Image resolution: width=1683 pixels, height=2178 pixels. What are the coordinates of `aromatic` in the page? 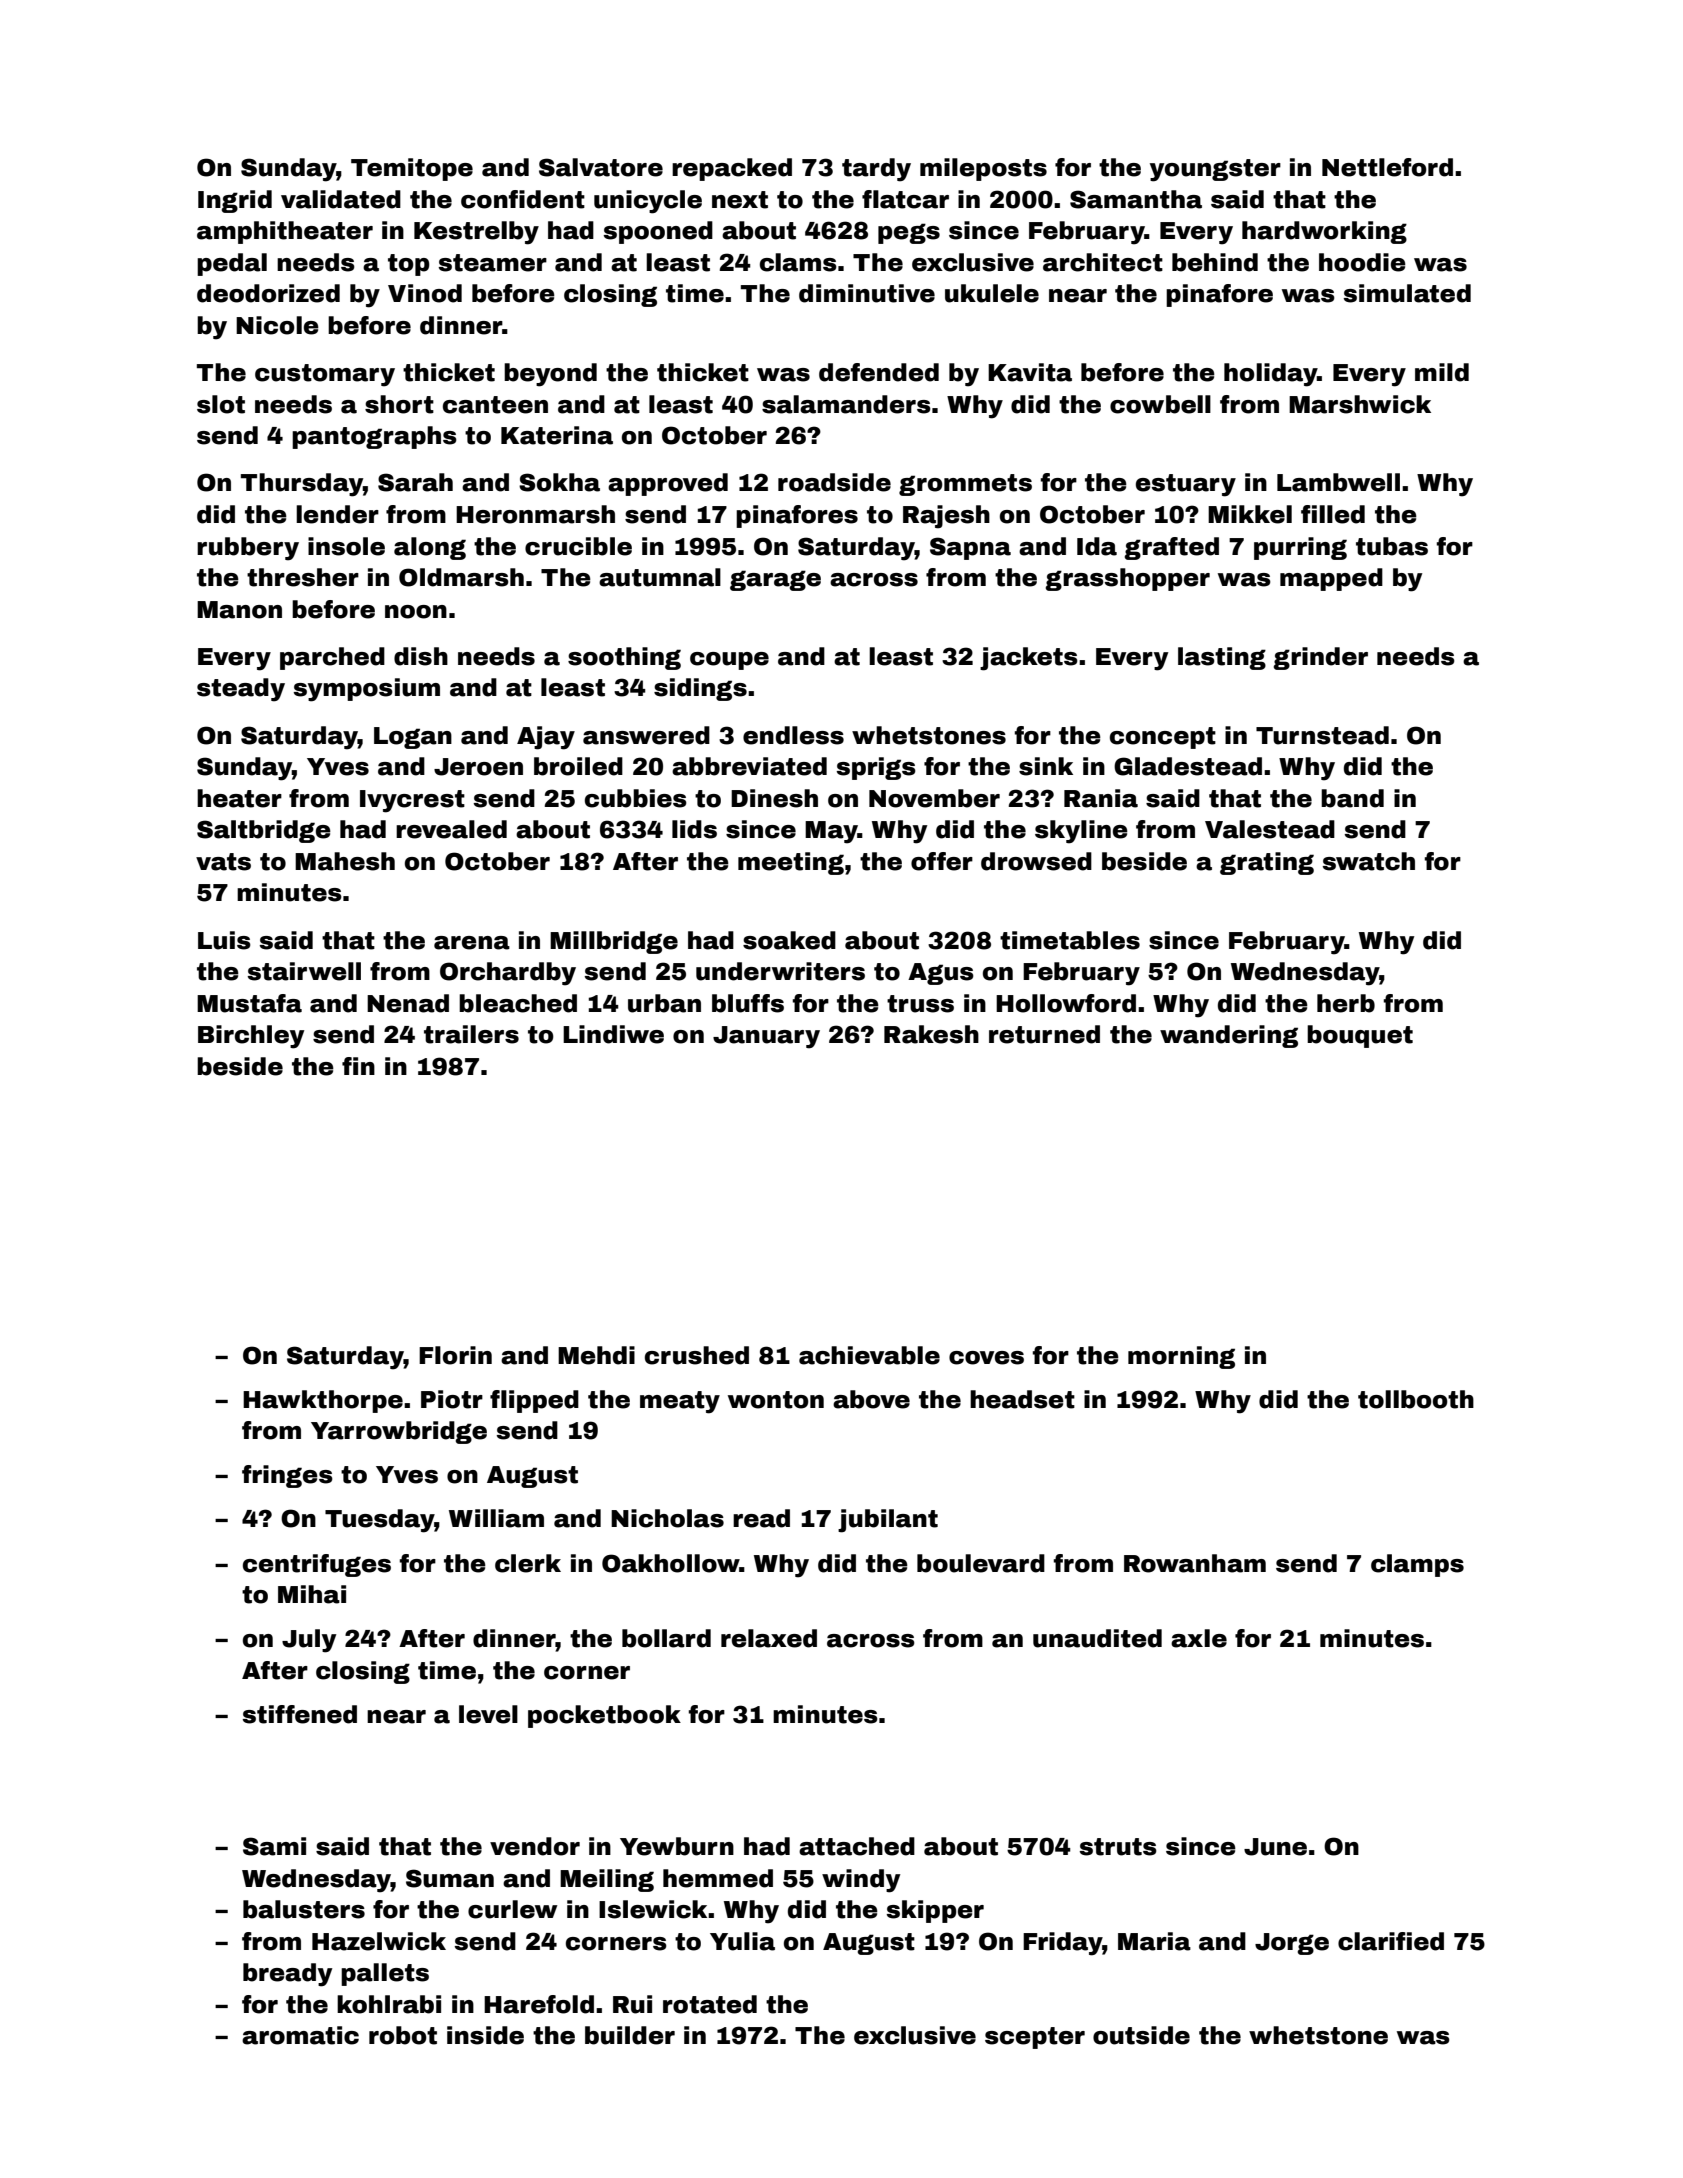 It's located at (300, 2035).
